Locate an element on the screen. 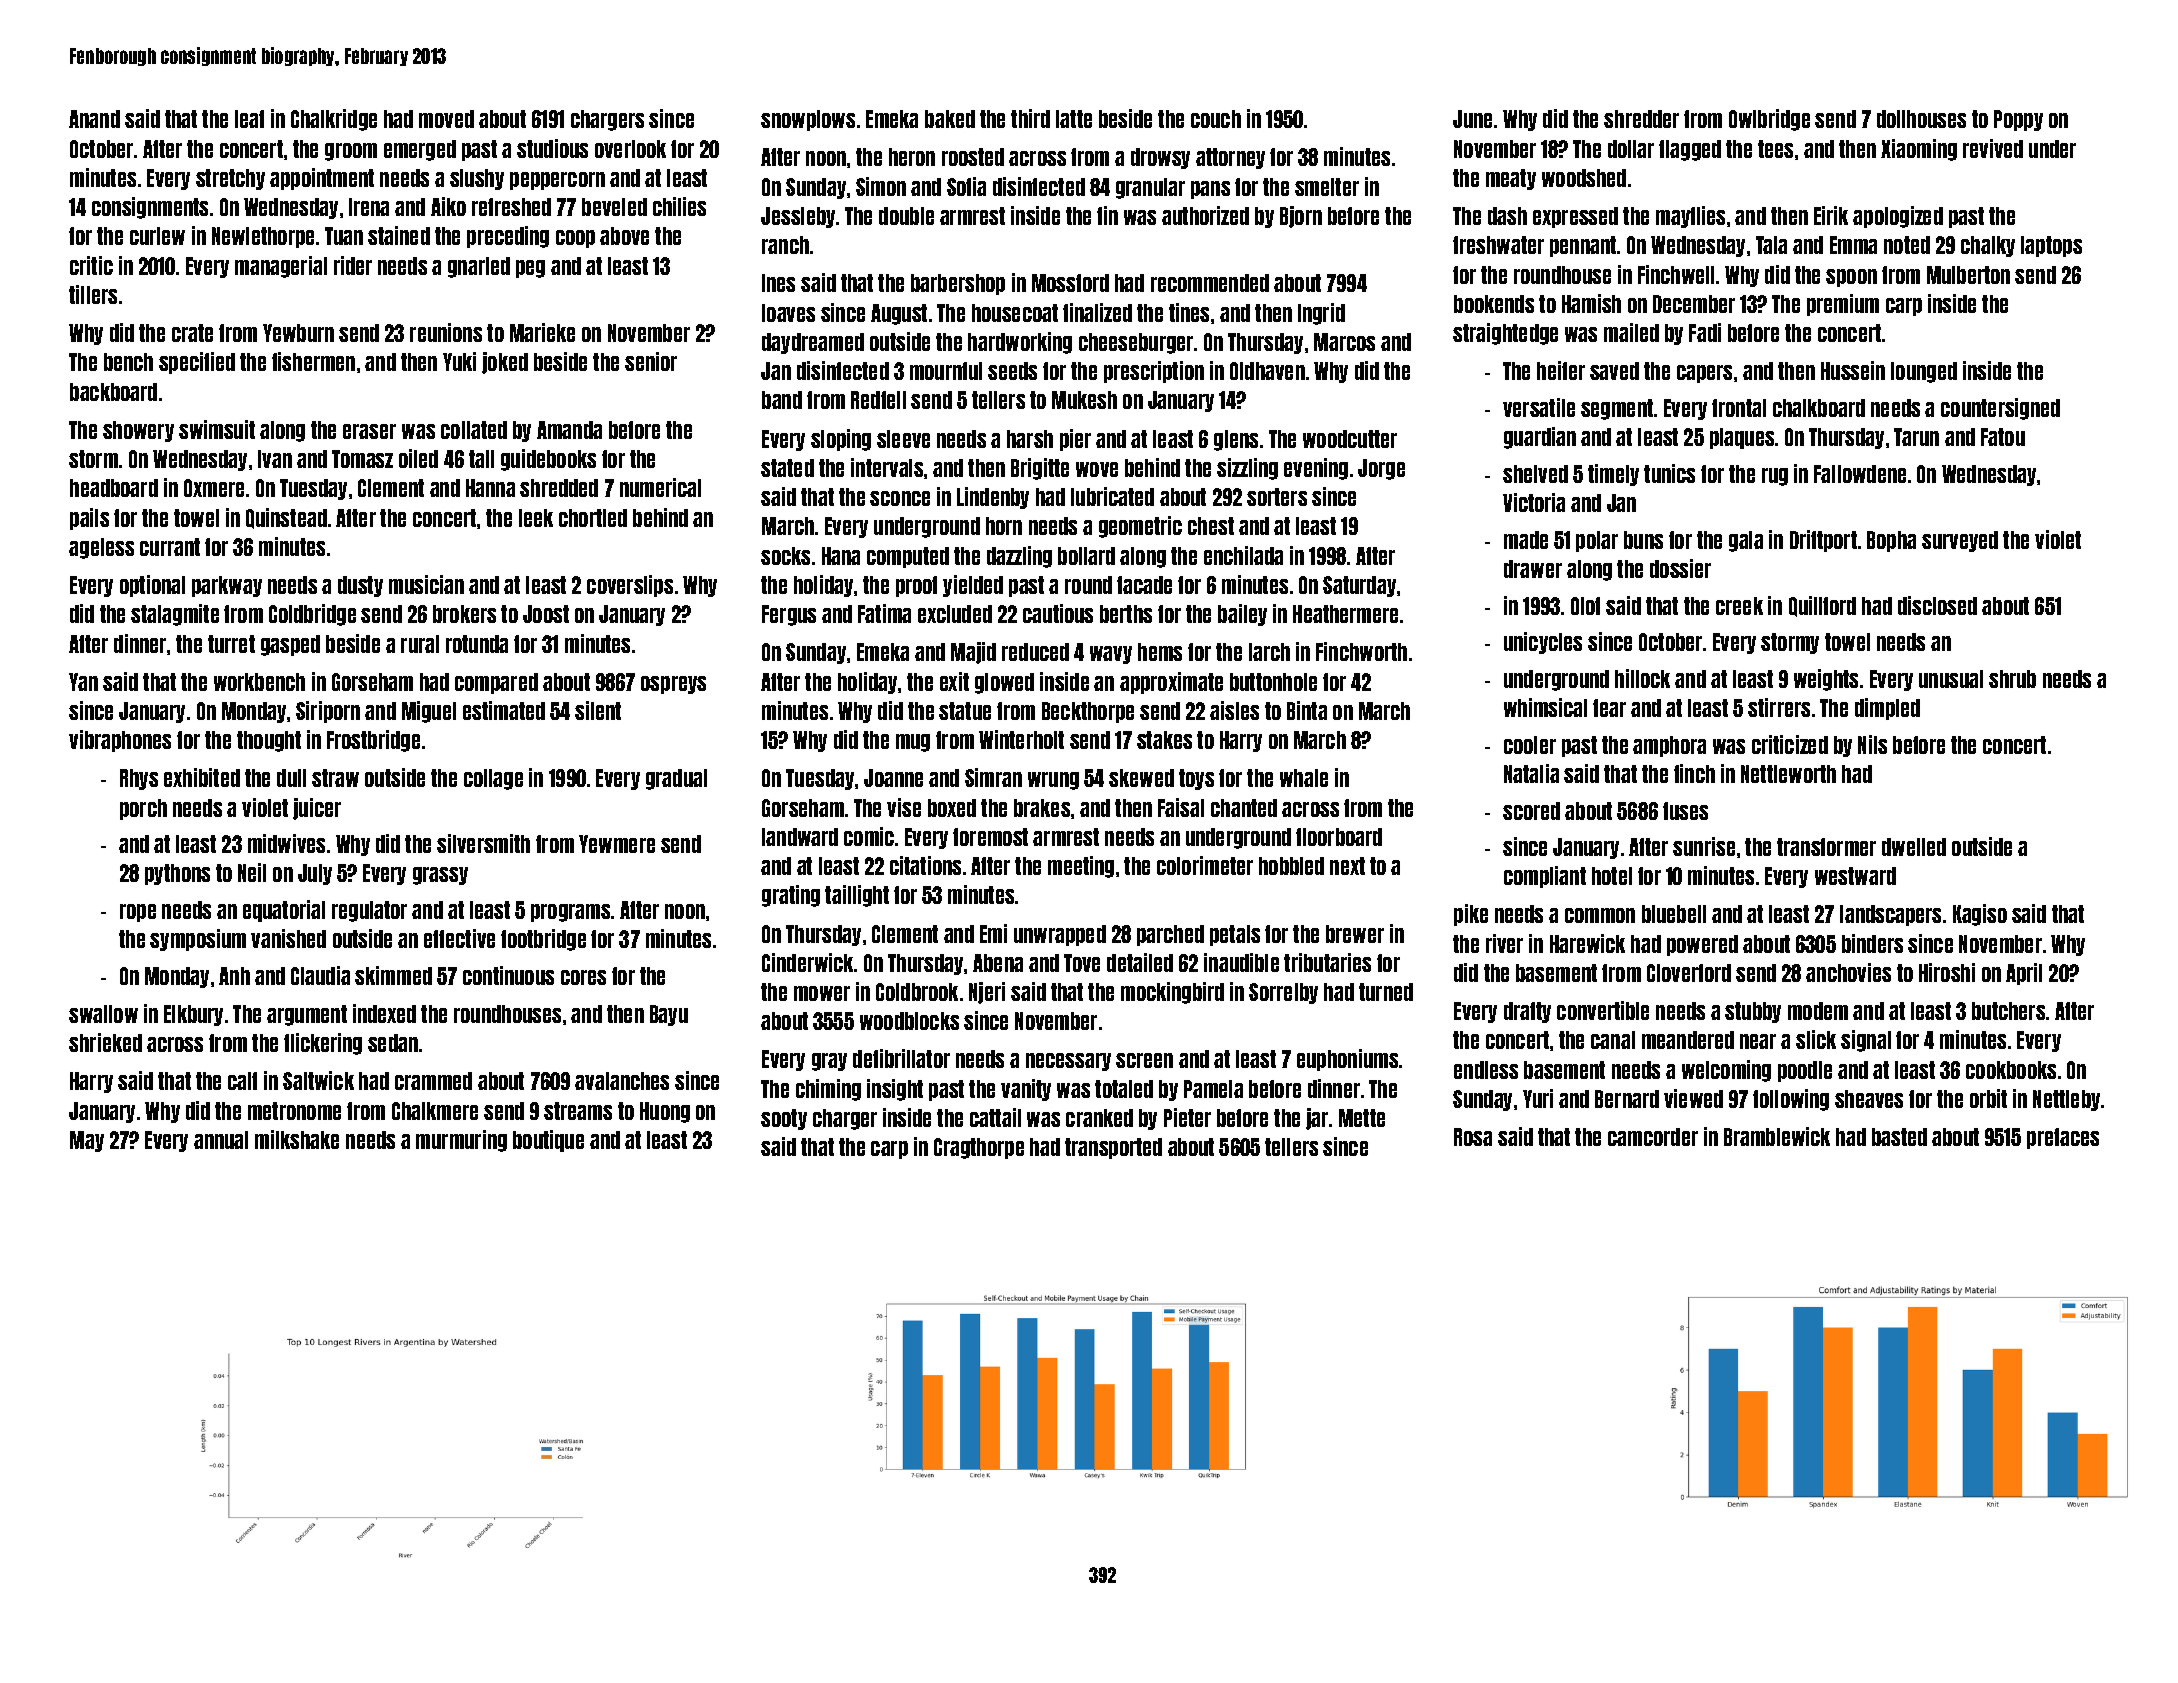 The height and width of the screenshot is (1683, 2178). amphora is located at coordinates (1669, 746).
